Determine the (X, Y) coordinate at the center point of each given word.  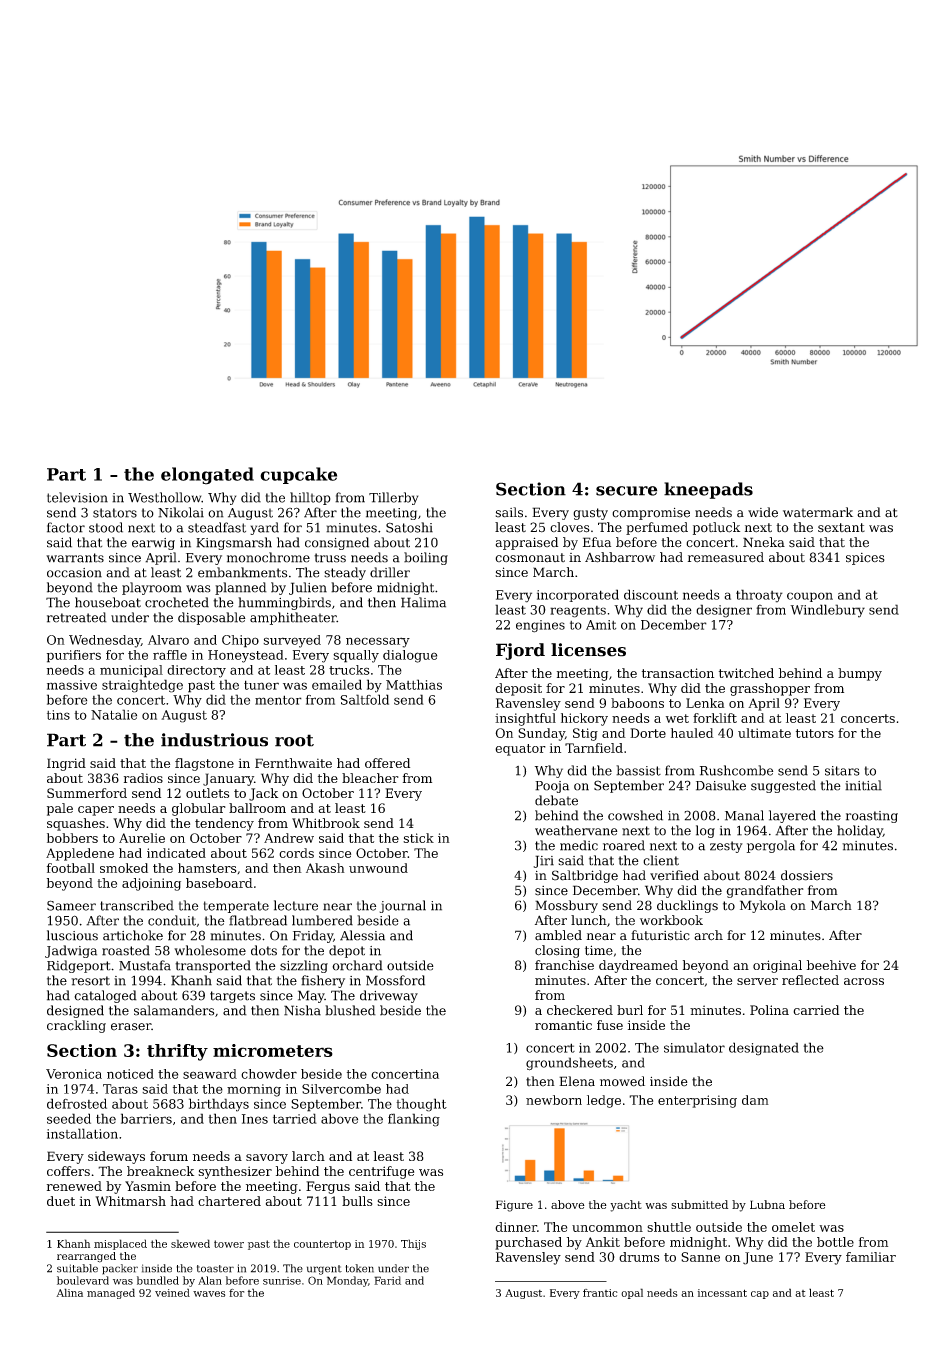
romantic (563, 1025)
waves (209, 1294)
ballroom (257, 808)
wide (763, 512)
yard (264, 528)
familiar (871, 1257)
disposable (212, 618)
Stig (585, 734)
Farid (387, 1280)
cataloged (105, 996)
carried (816, 1010)
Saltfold (364, 699)
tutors (815, 733)
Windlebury (827, 611)
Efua (597, 542)
